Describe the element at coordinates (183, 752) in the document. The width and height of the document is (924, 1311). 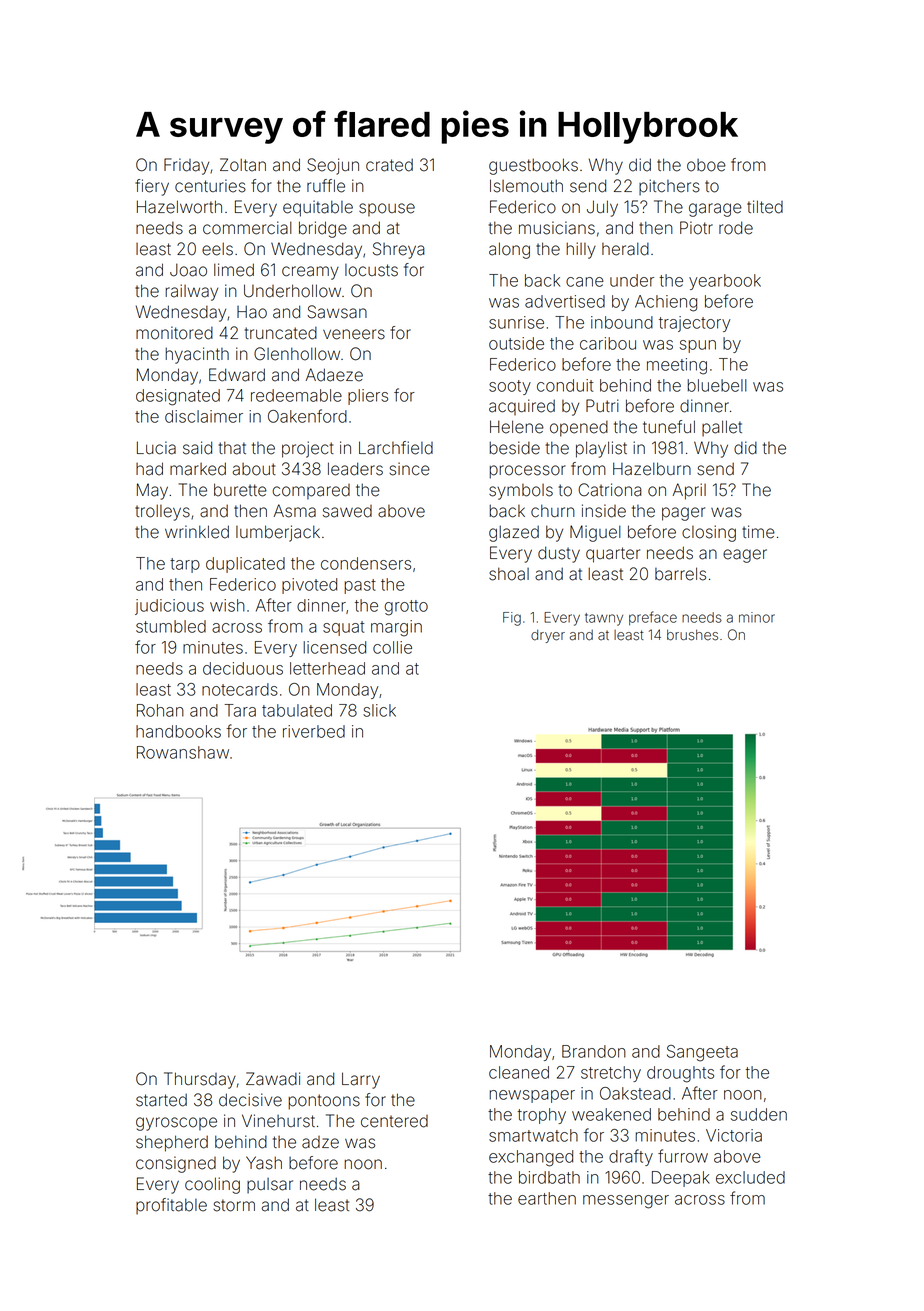
I see `Rowanshaw` at that location.
